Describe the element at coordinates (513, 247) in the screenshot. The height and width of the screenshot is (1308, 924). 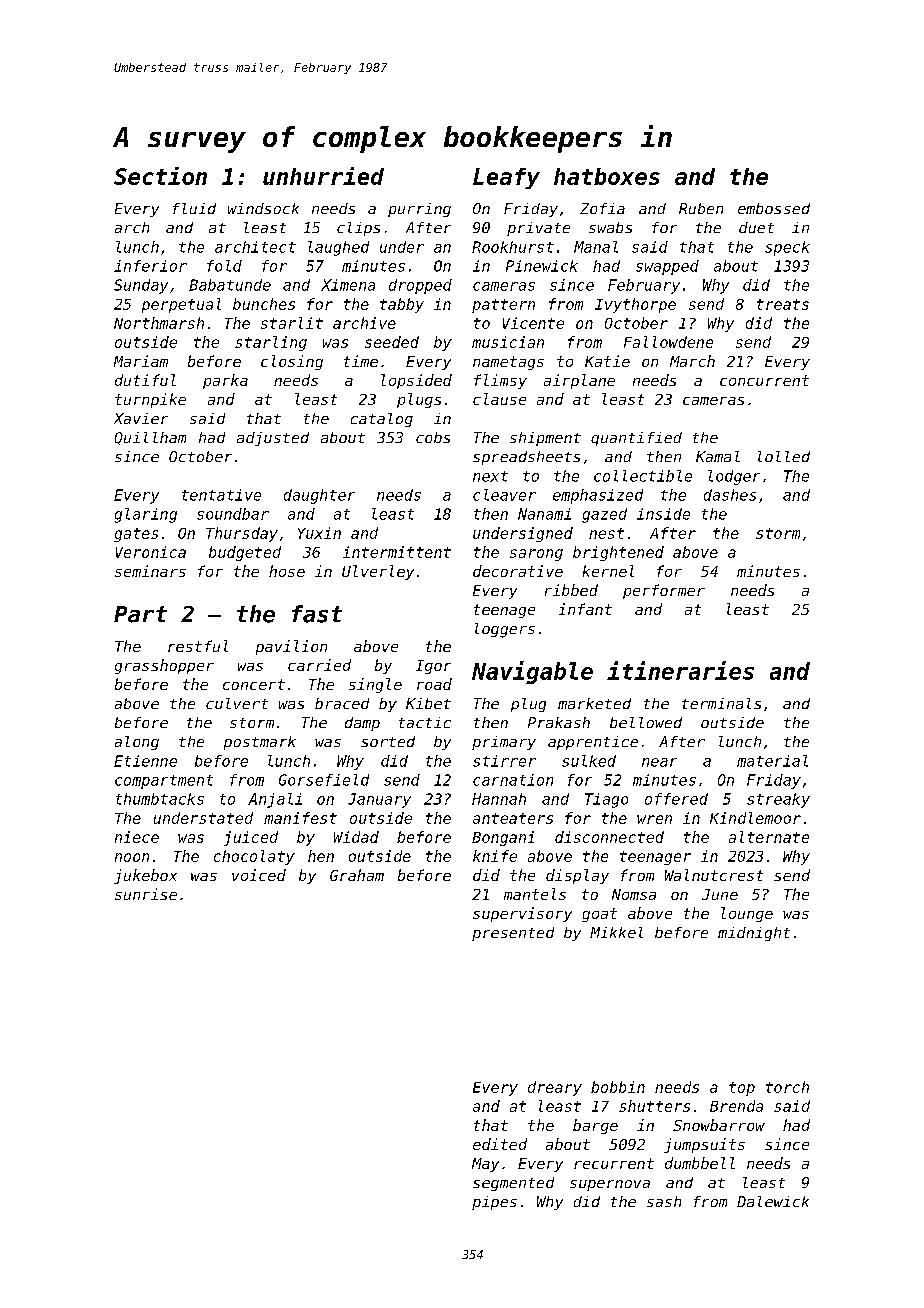
I see `Rookhurst` at that location.
